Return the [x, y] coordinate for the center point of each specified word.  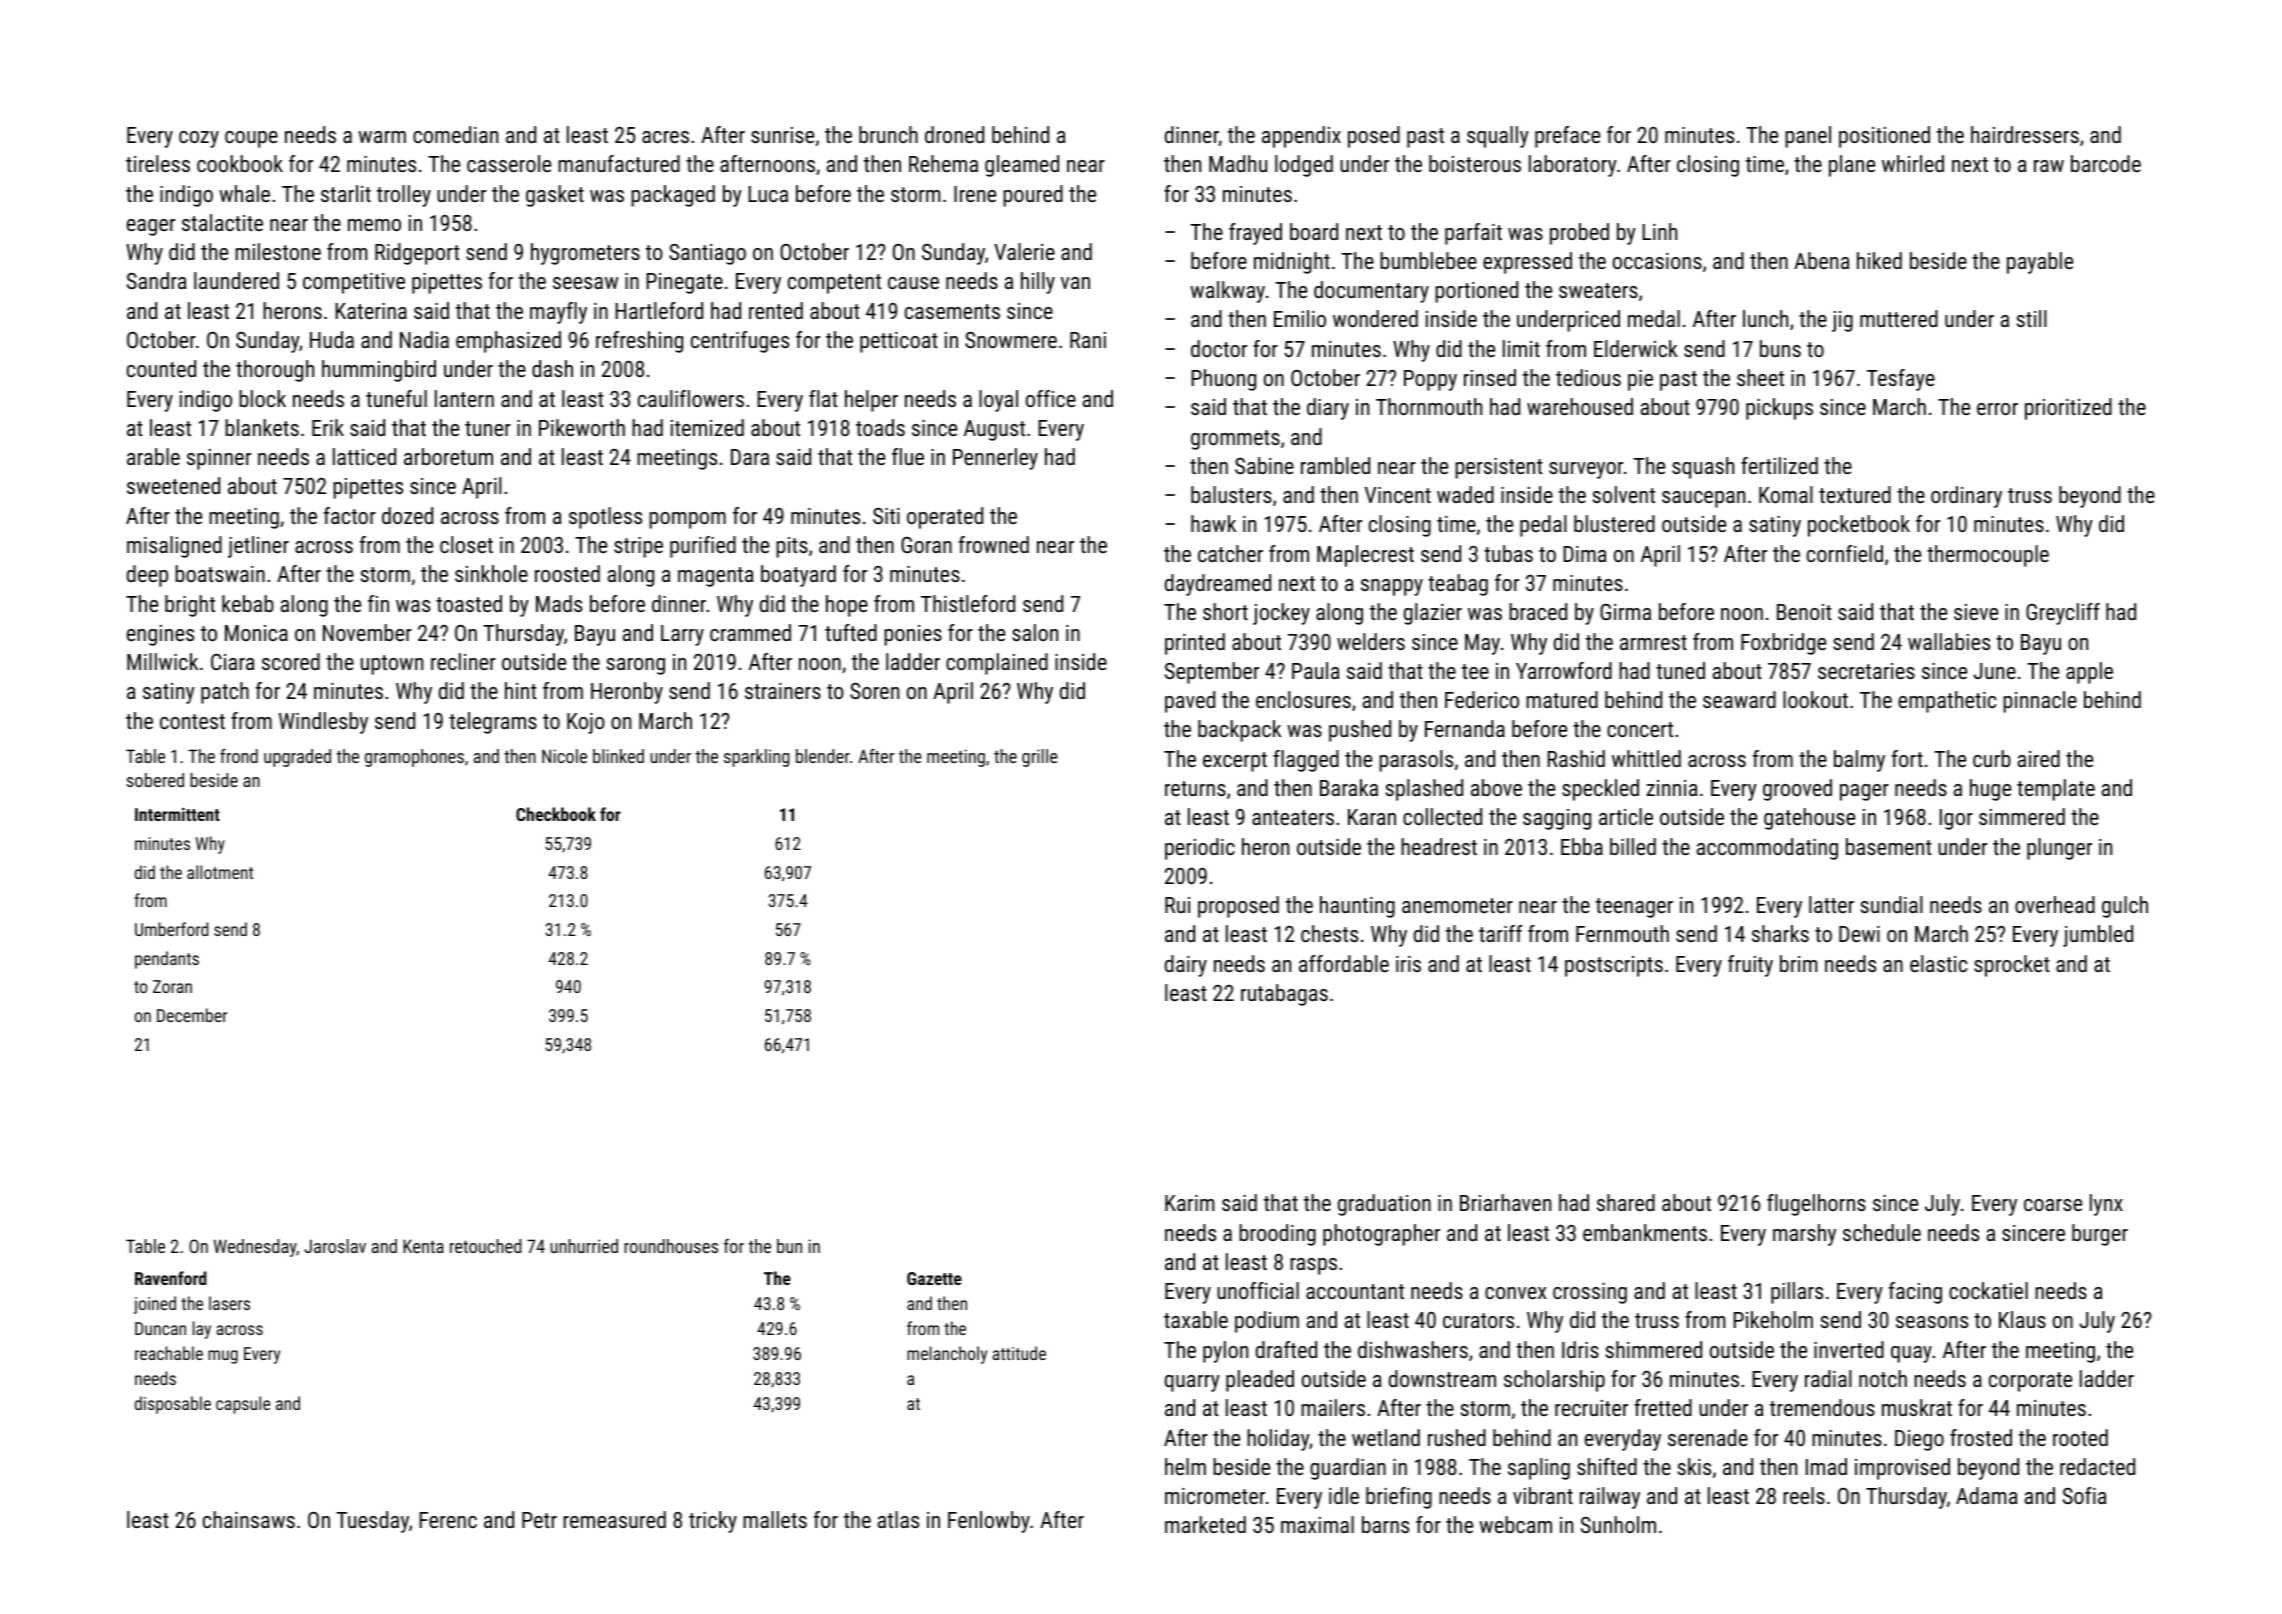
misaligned [174, 547]
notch [1883, 1378]
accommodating [1767, 849]
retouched [485, 1246]
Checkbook [556, 814]
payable [2040, 263]
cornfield [1845, 553]
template [2056, 790]
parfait [1473, 234]
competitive [354, 283]
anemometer [1457, 905]
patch [225, 693]
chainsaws [249, 1519]
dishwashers [1413, 1349]
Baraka [1349, 787]
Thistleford [968, 603]
